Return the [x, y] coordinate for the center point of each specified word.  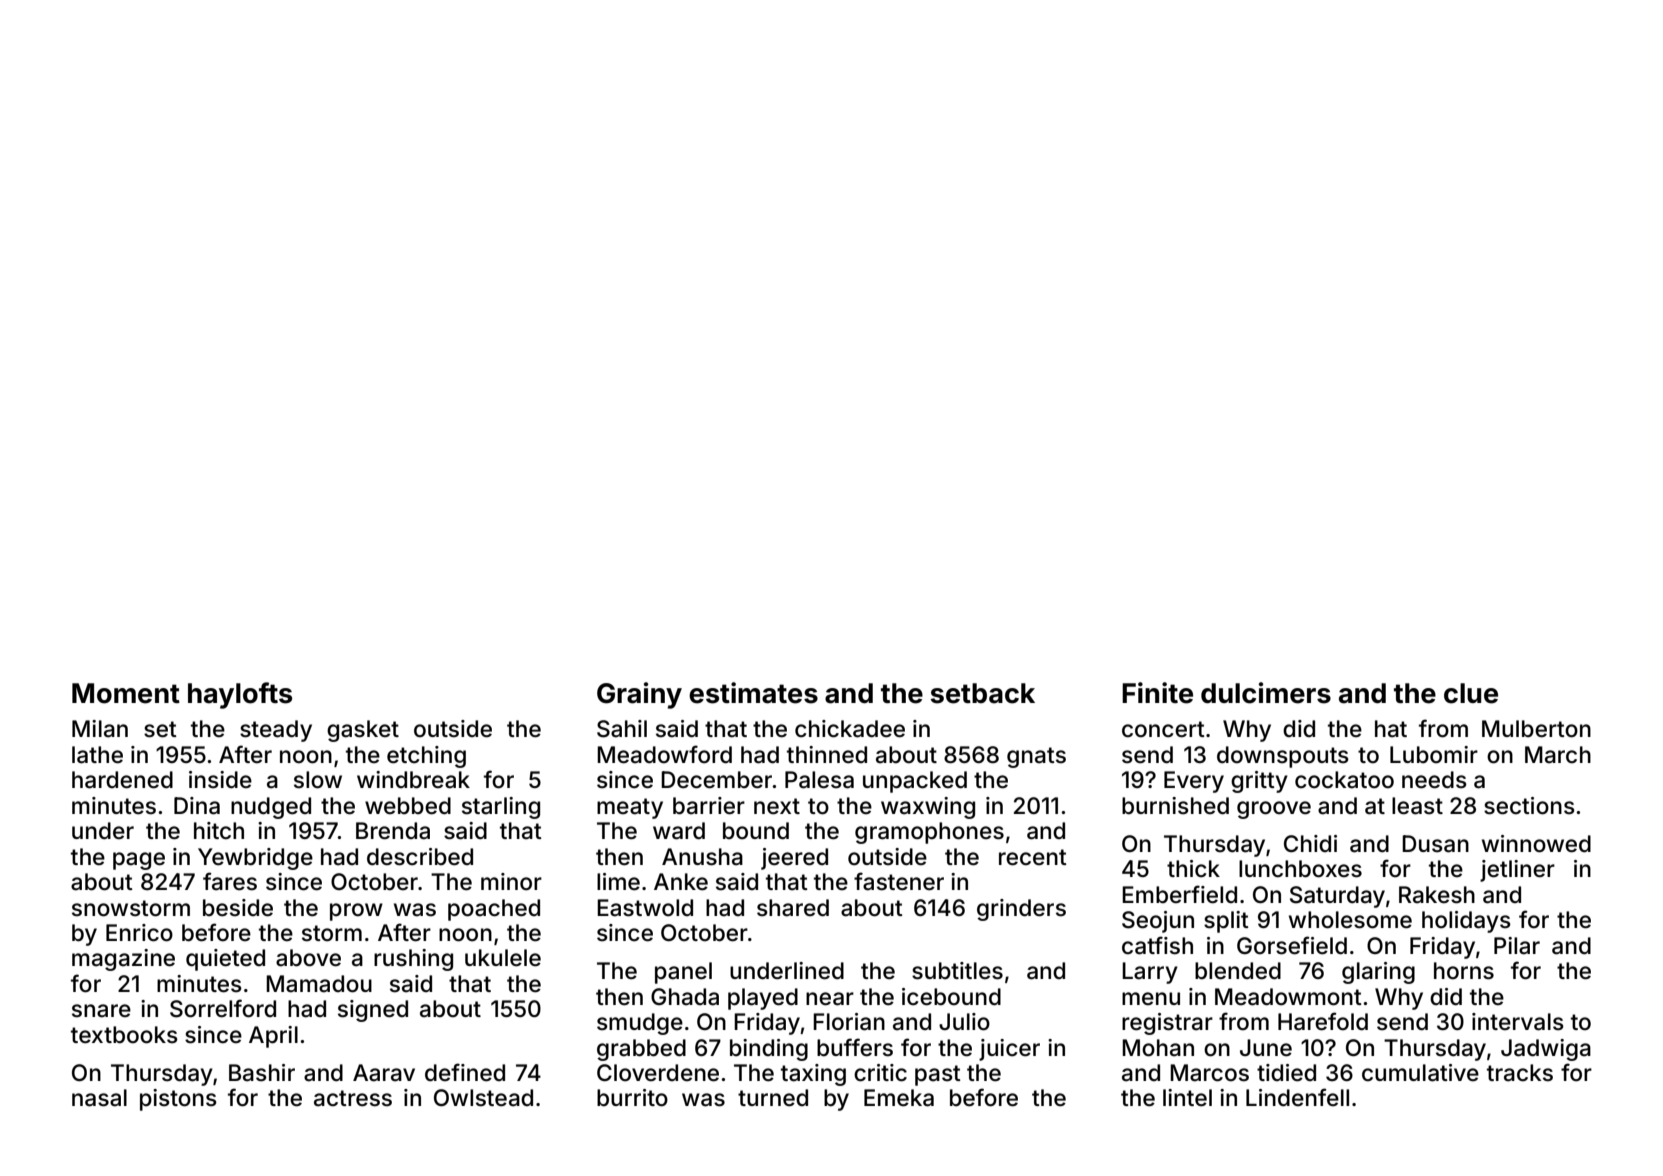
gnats [1036, 757]
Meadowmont [1288, 997]
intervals [1518, 1022]
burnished [1175, 806]
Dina [197, 806]
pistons [178, 1100]
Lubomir [1434, 755]
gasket [363, 731]
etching [426, 757]
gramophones [929, 833]
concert [1163, 729]
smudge [640, 1024]
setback [983, 693]
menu [1151, 998]
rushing [413, 960]
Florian [849, 1022]
